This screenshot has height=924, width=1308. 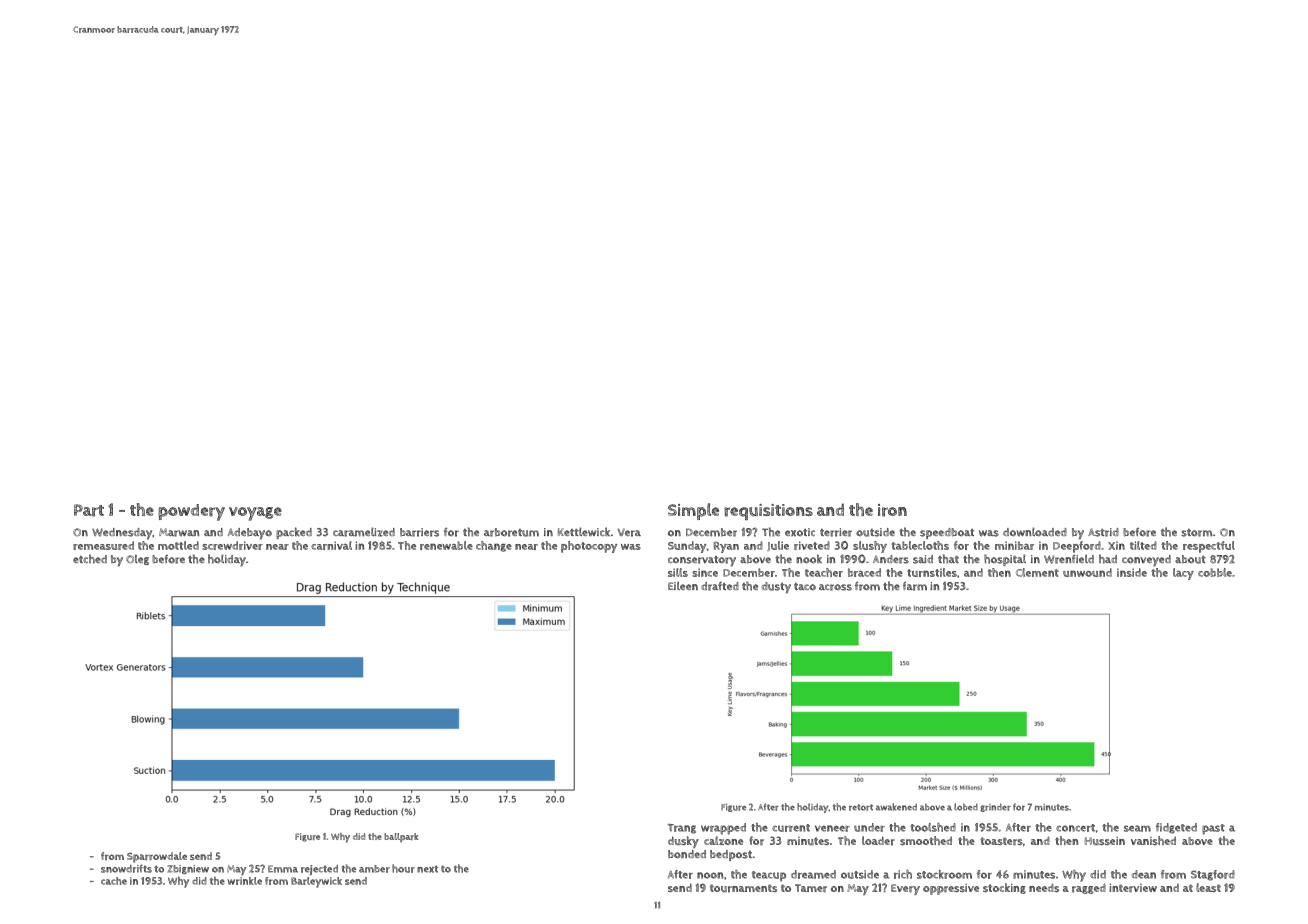 What do you see at coordinates (861, 807) in the screenshot?
I see `retort` at bounding box center [861, 807].
